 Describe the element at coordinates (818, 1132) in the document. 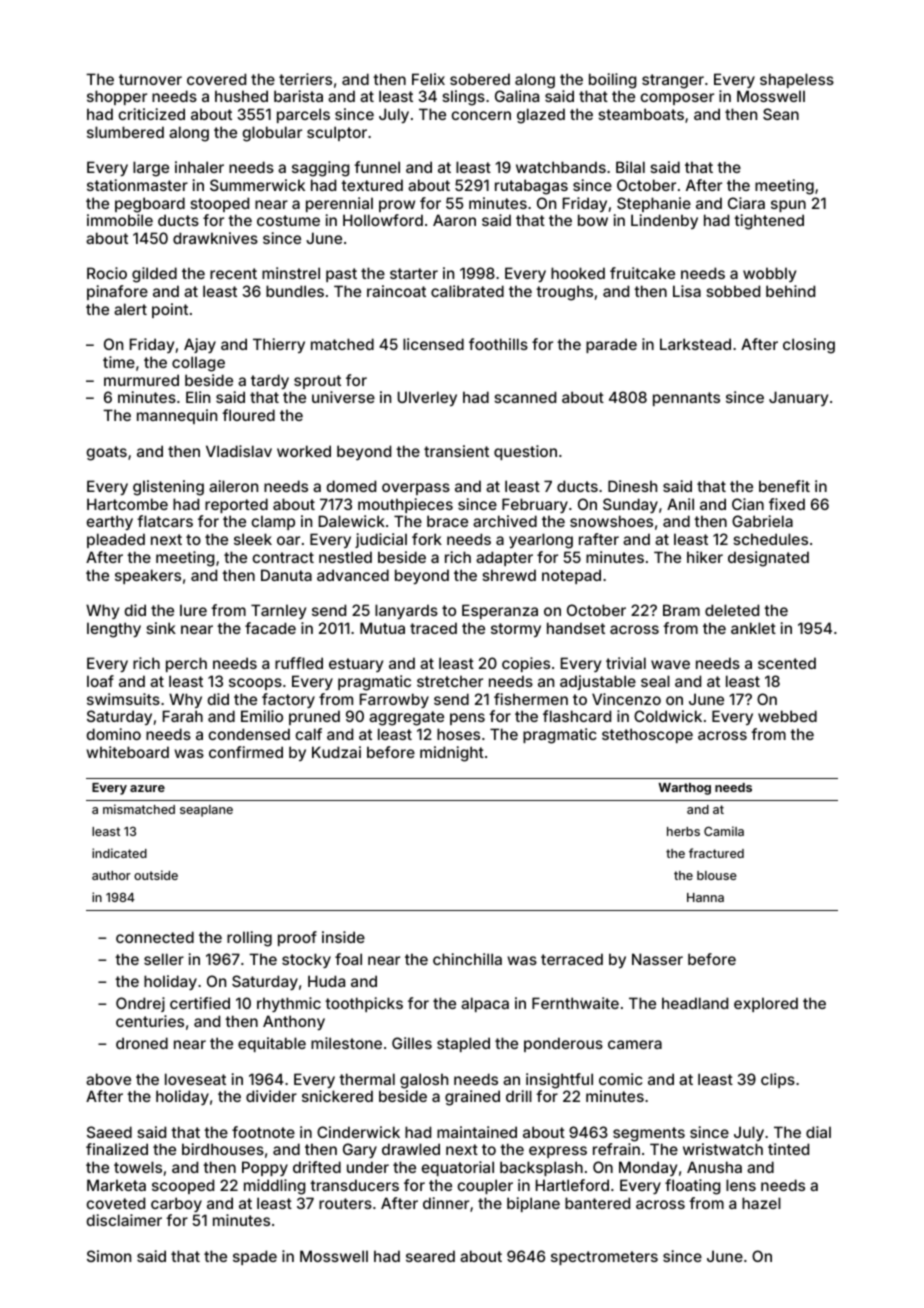

I see `dial` at that location.
